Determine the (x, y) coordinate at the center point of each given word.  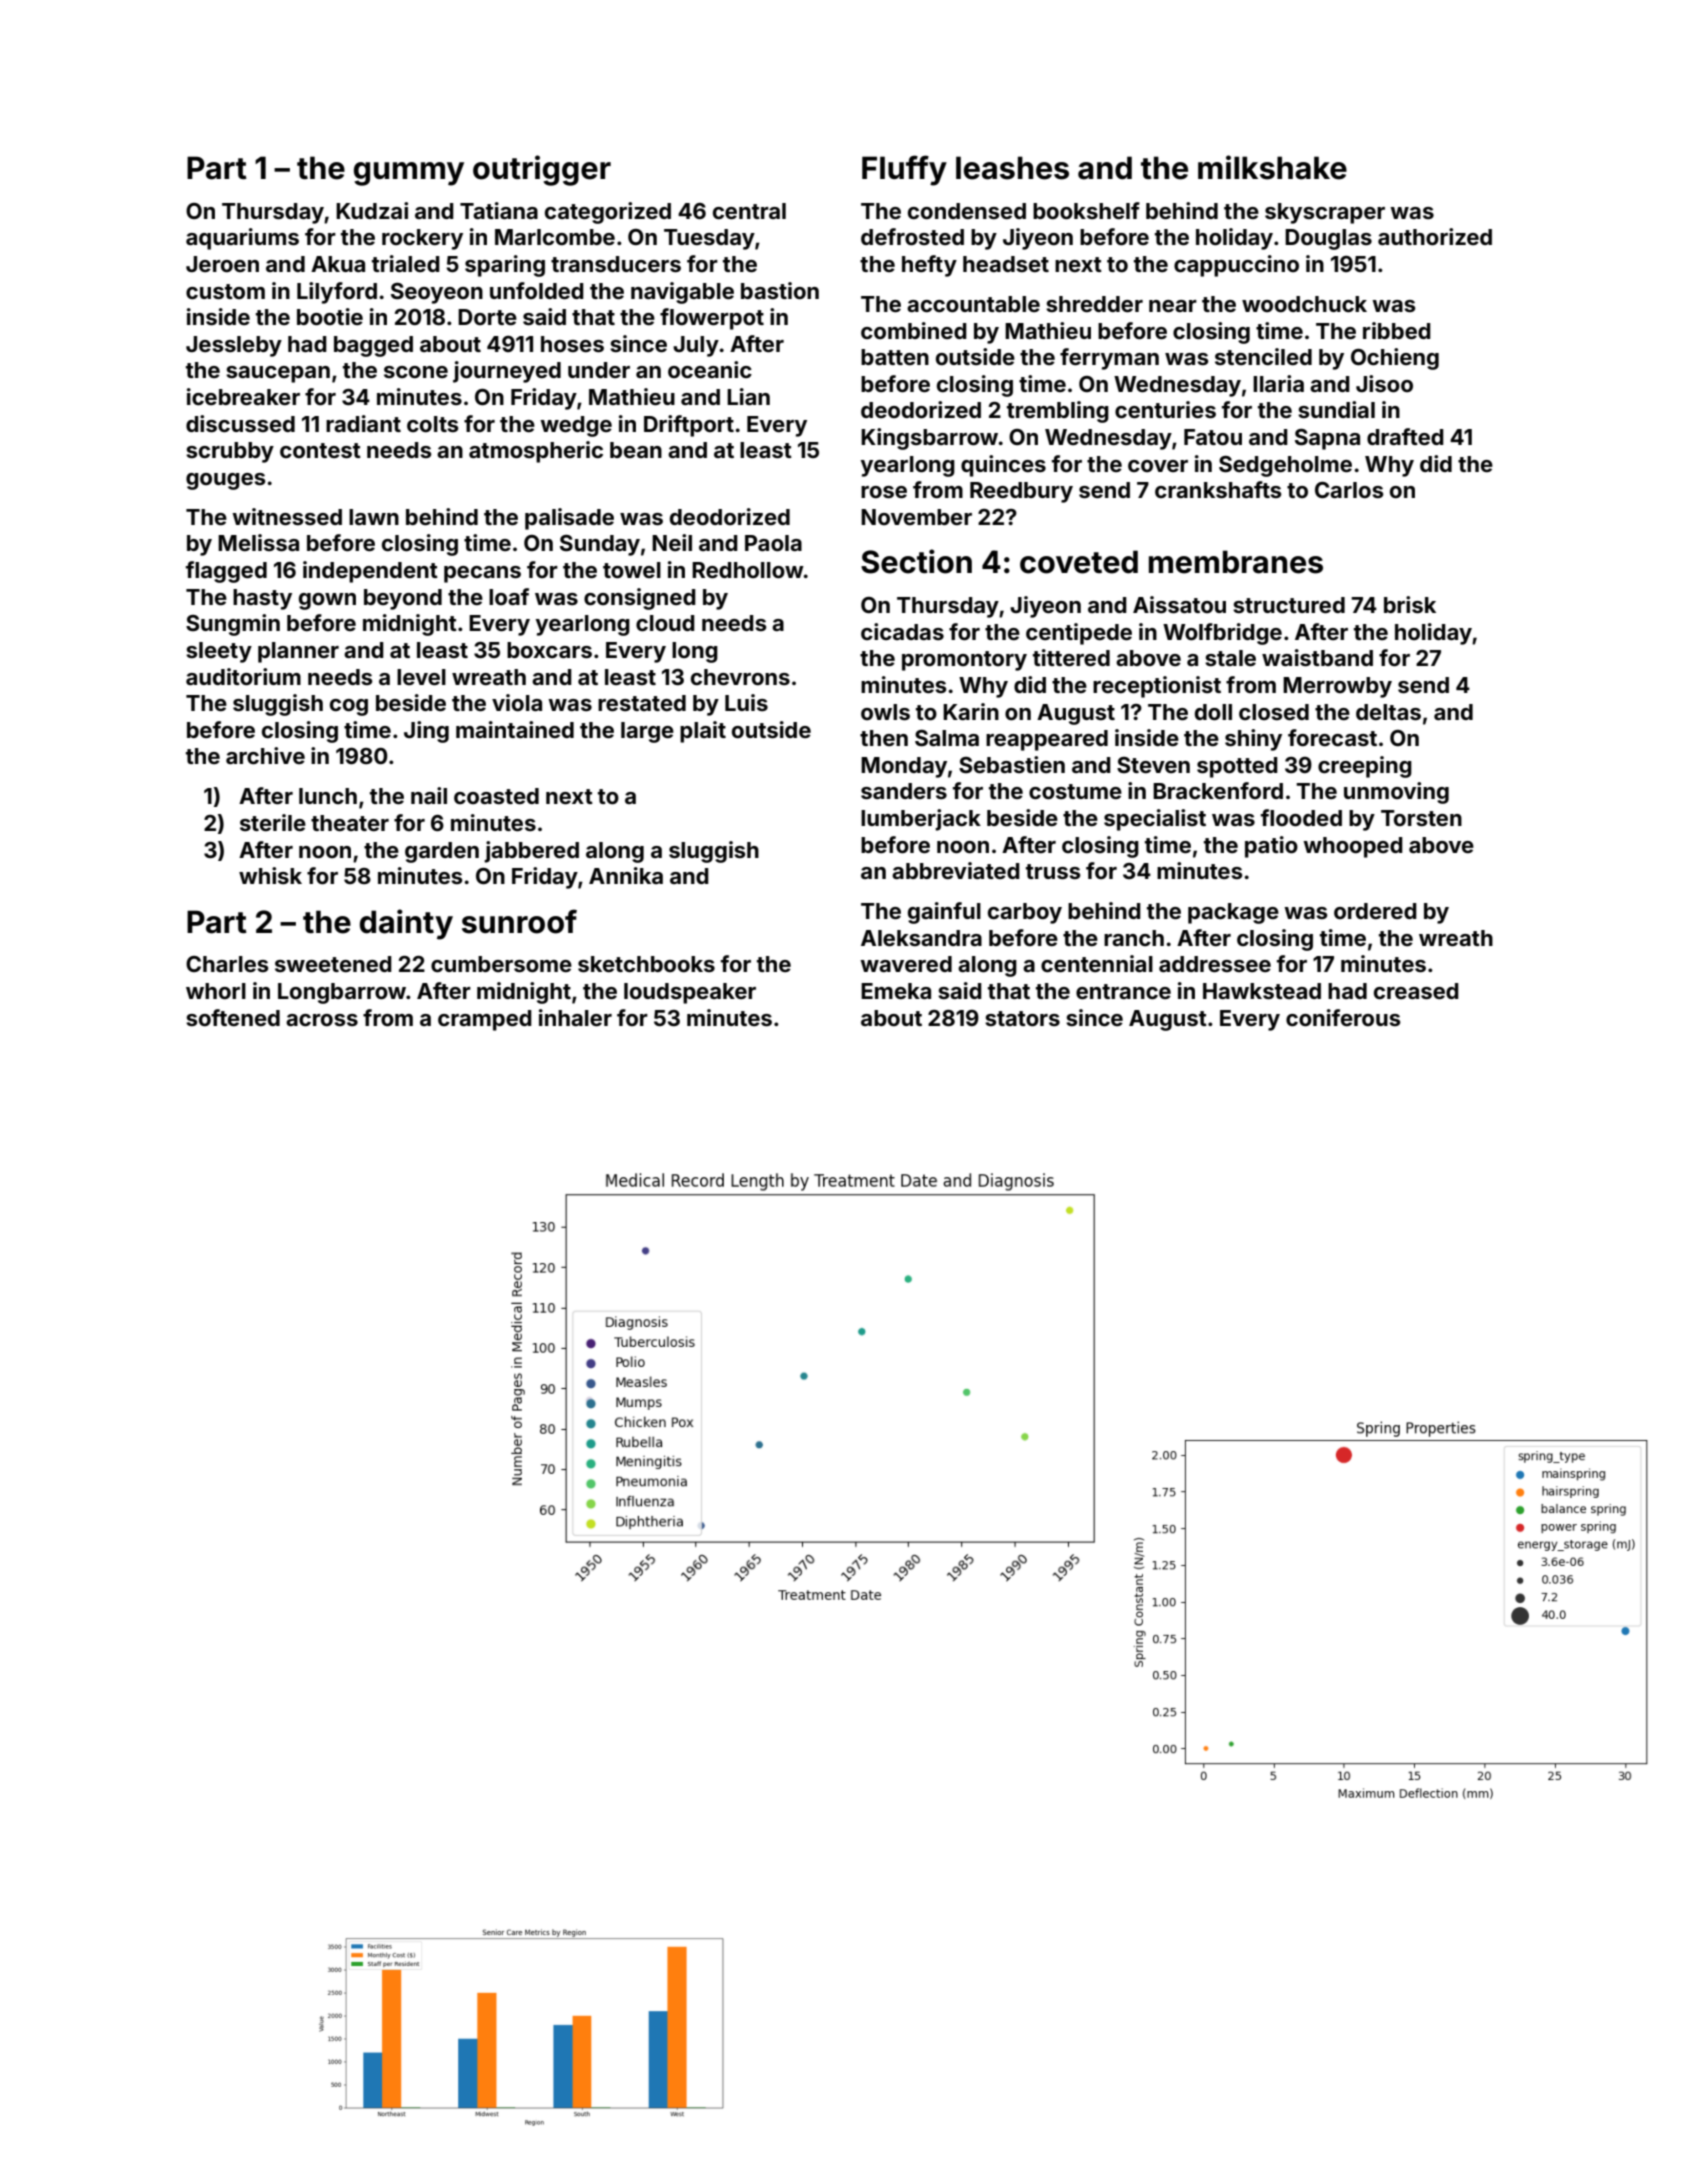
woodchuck (1304, 304)
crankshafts (1218, 489)
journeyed (507, 372)
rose (884, 492)
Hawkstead (1262, 991)
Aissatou (1179, 604)
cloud (665, 623)
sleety (219, 652)
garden (442, 852)
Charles (227, 964)
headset (1006, 264)
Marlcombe (555, 237)
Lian (748, 396)
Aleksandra (921, 938)
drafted (1405, 436)
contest (320, 450)
